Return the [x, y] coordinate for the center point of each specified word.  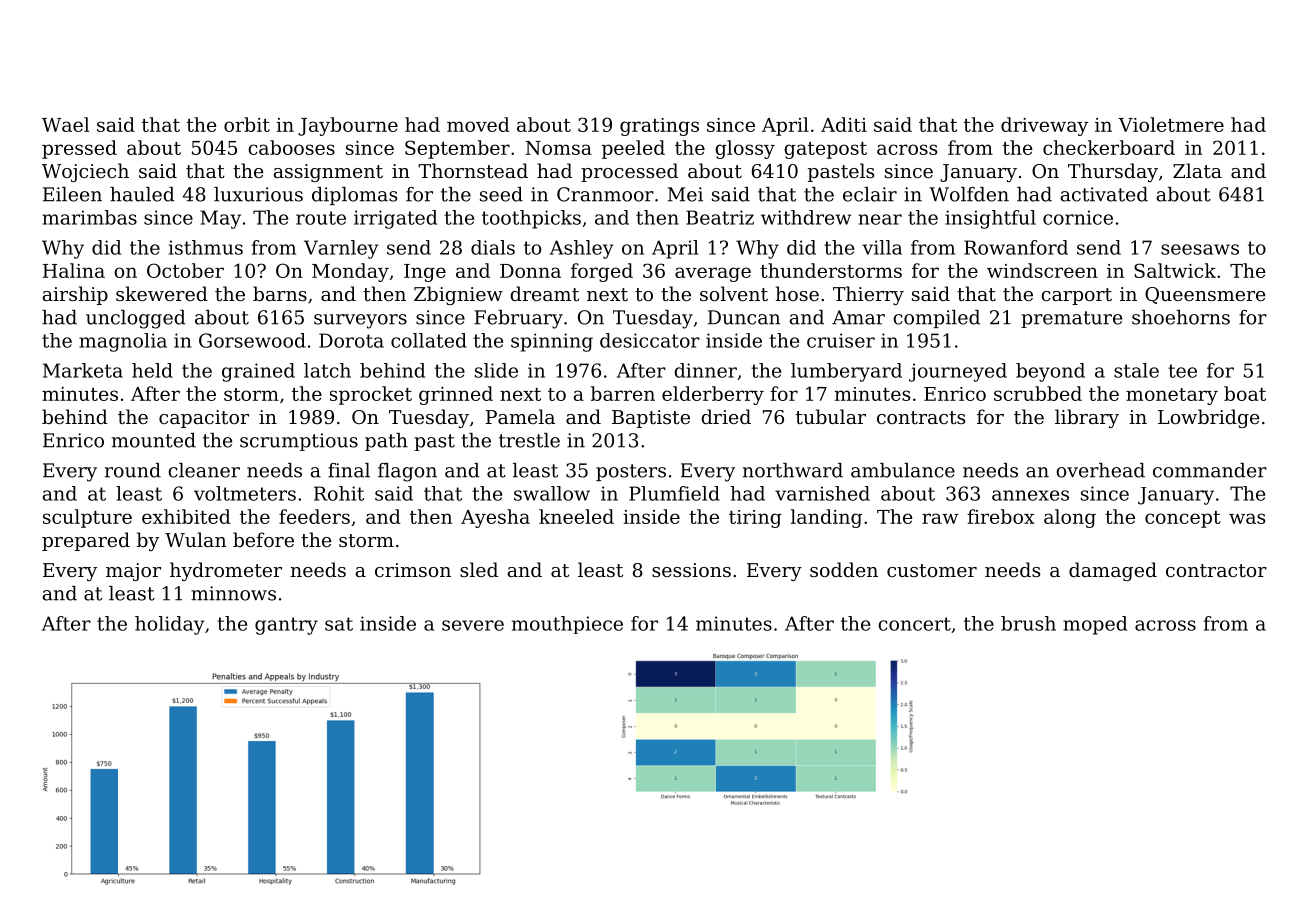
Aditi [844, 124]
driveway [1044, 126]
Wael [65, 124]
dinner [705, 370]
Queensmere [1205, 295]
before [263, 539]
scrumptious [299, 442]
